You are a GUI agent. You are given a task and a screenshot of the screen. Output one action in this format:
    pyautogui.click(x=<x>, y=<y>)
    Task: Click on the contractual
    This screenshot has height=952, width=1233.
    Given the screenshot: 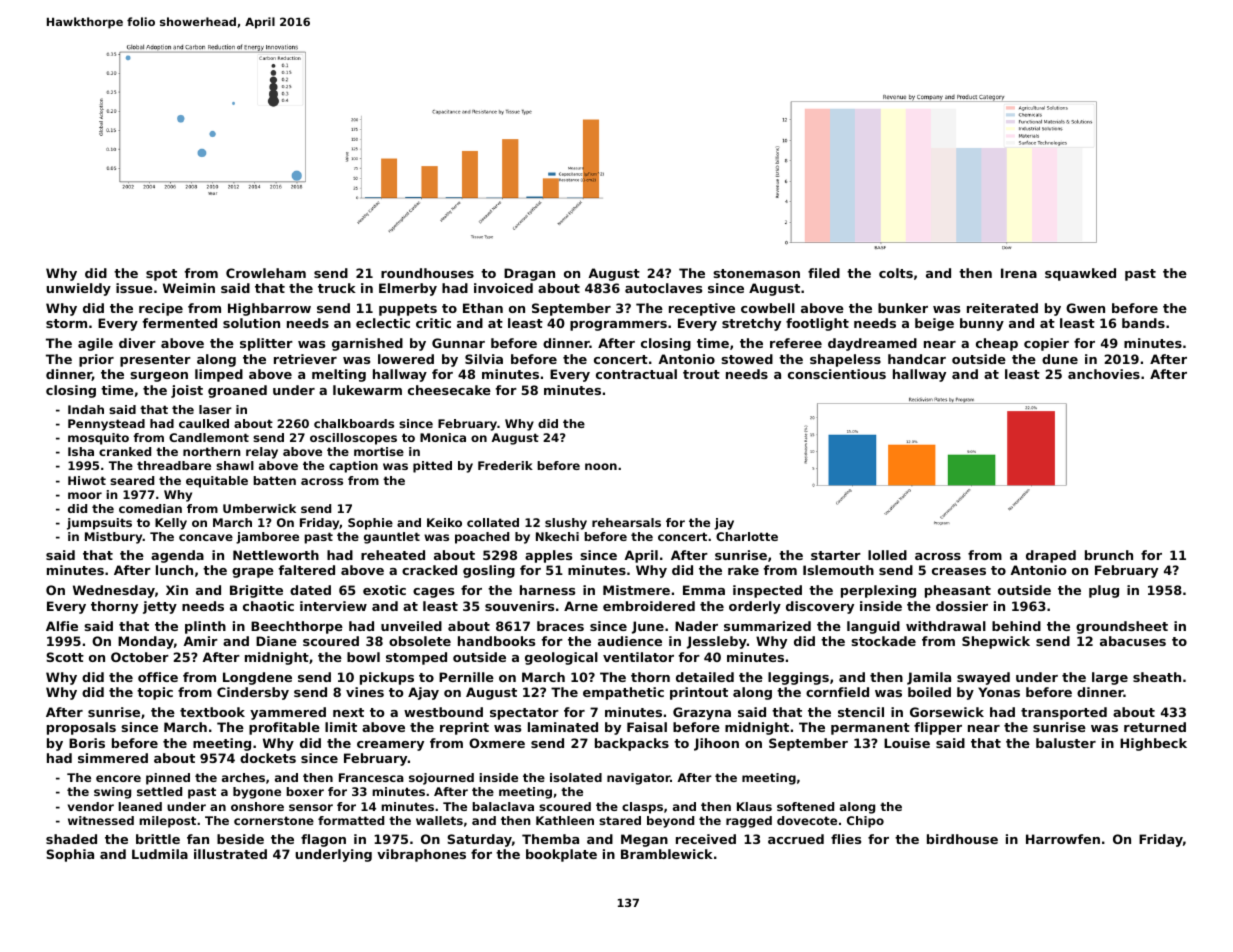 What is the action you would take?
    pyautogui.click(x=636, y=374)
